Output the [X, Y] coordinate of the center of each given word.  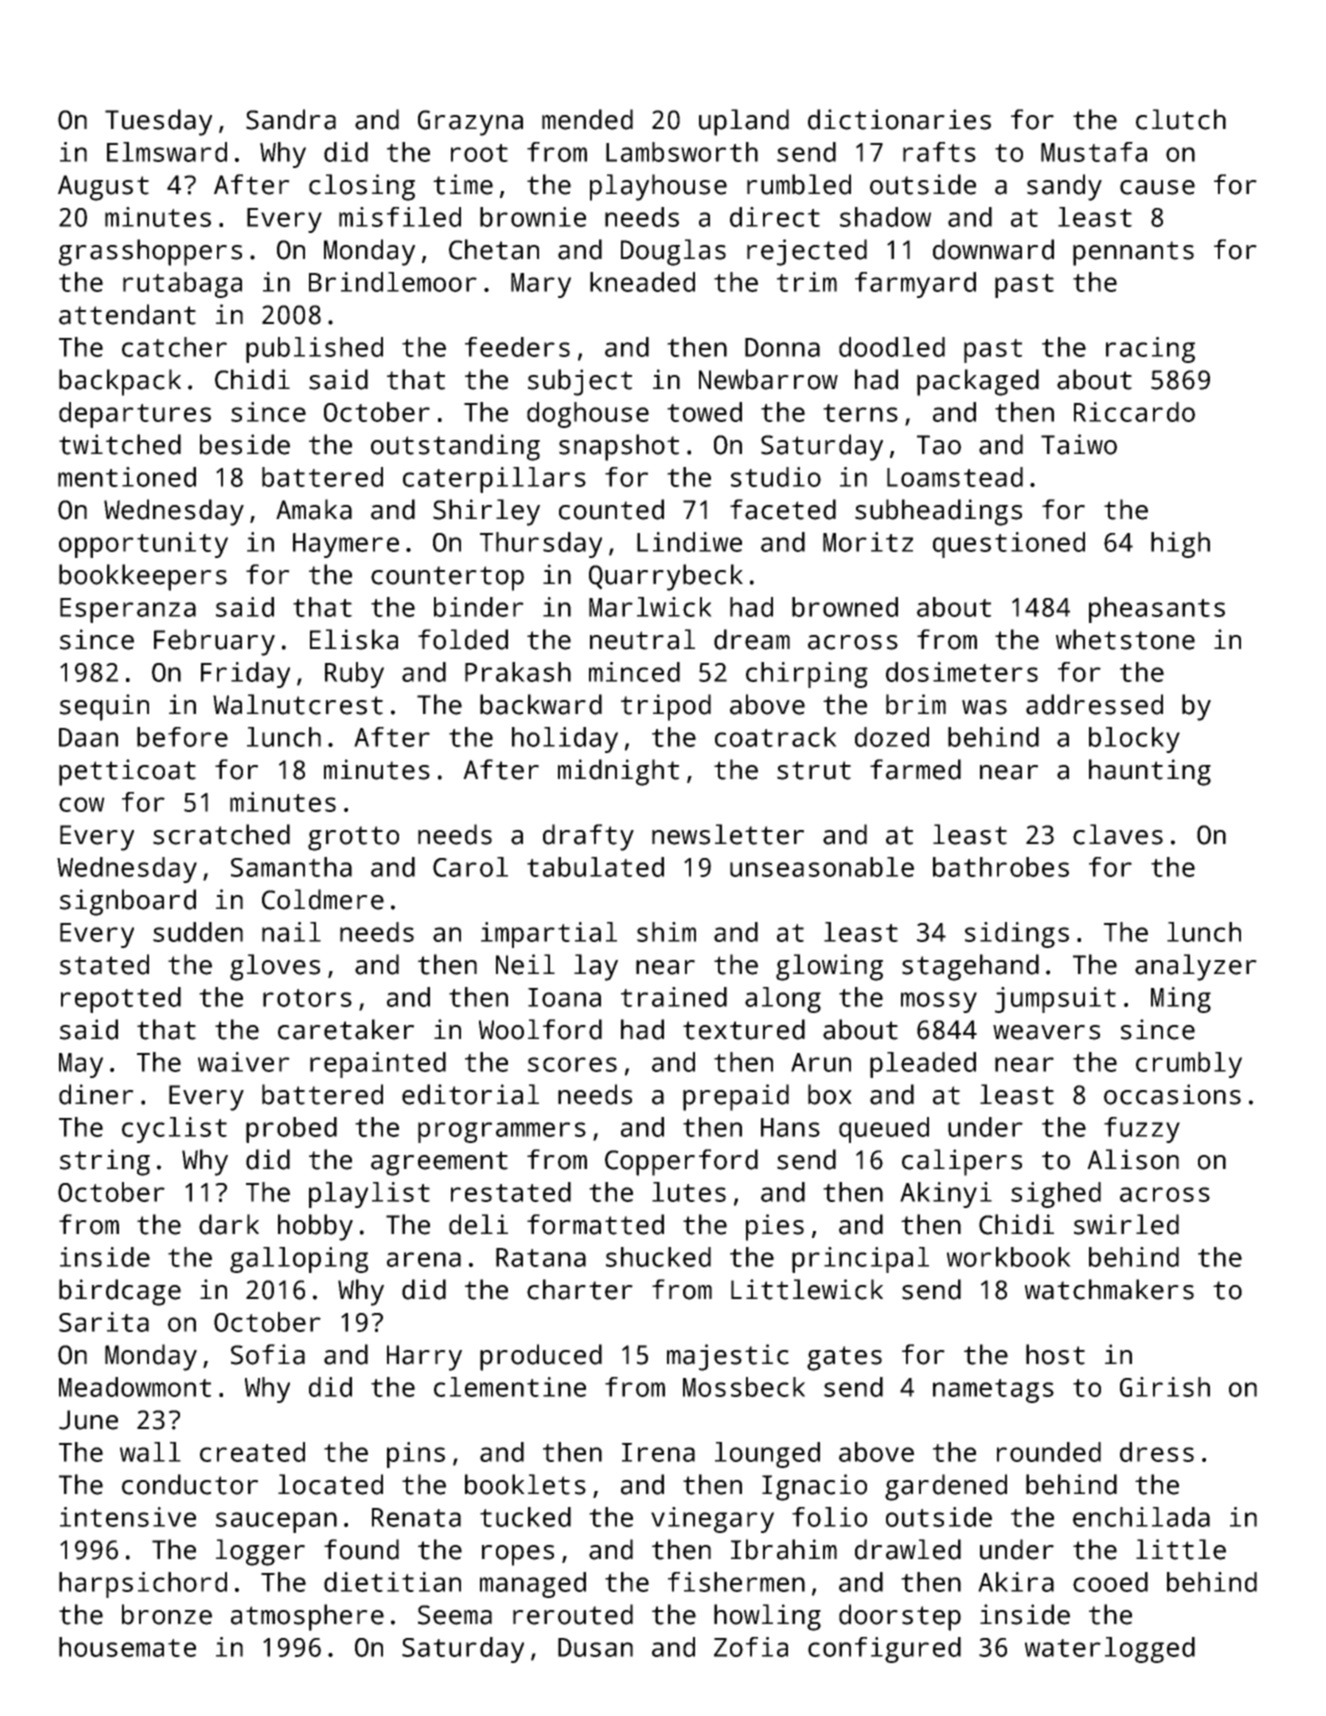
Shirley [486, 512]
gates [844, 1358]
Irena [658, 1452]
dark [229, 1224]
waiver [244, 1062]
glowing [829, 967]
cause [1157, 187]
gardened [946, 1487]
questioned [1009, 545]
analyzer [1196, 967]
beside [245, 444]
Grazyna [470, 123]
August [103, 188]
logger [260, 1552]
